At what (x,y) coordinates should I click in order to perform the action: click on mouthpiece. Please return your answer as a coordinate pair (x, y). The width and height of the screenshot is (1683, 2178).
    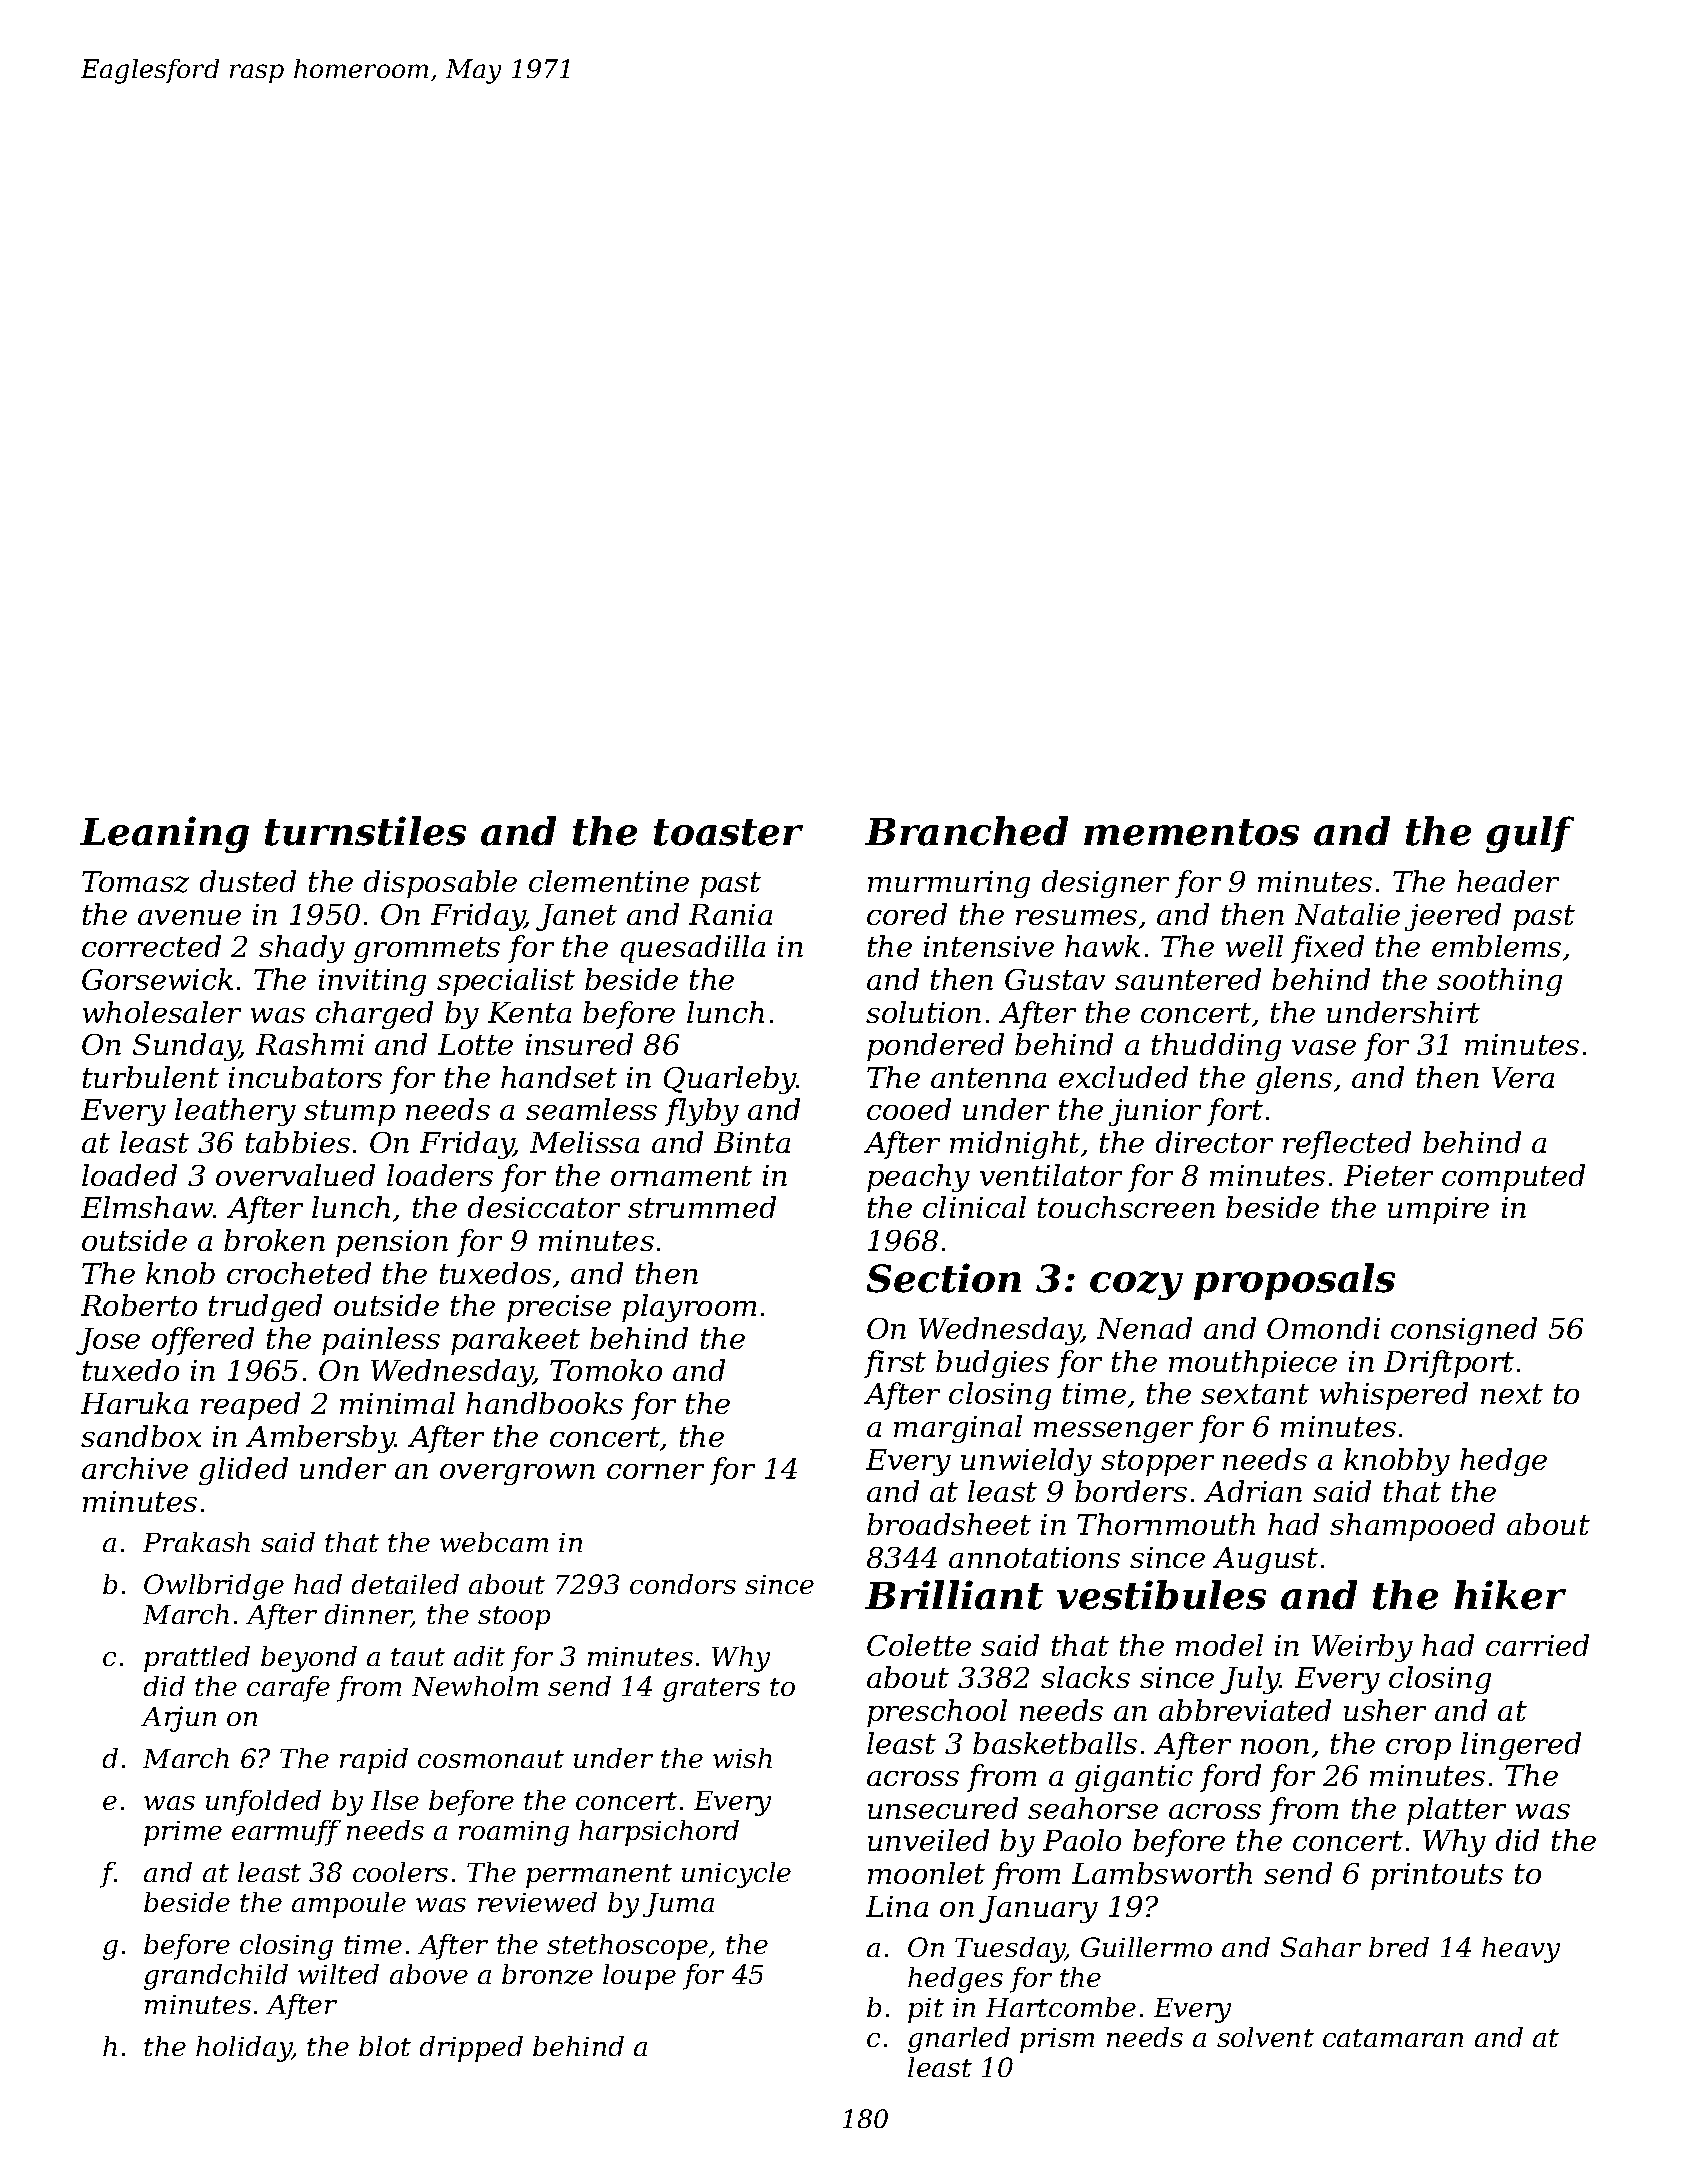
    Looking at the image, I should click on (1253, 1364).
